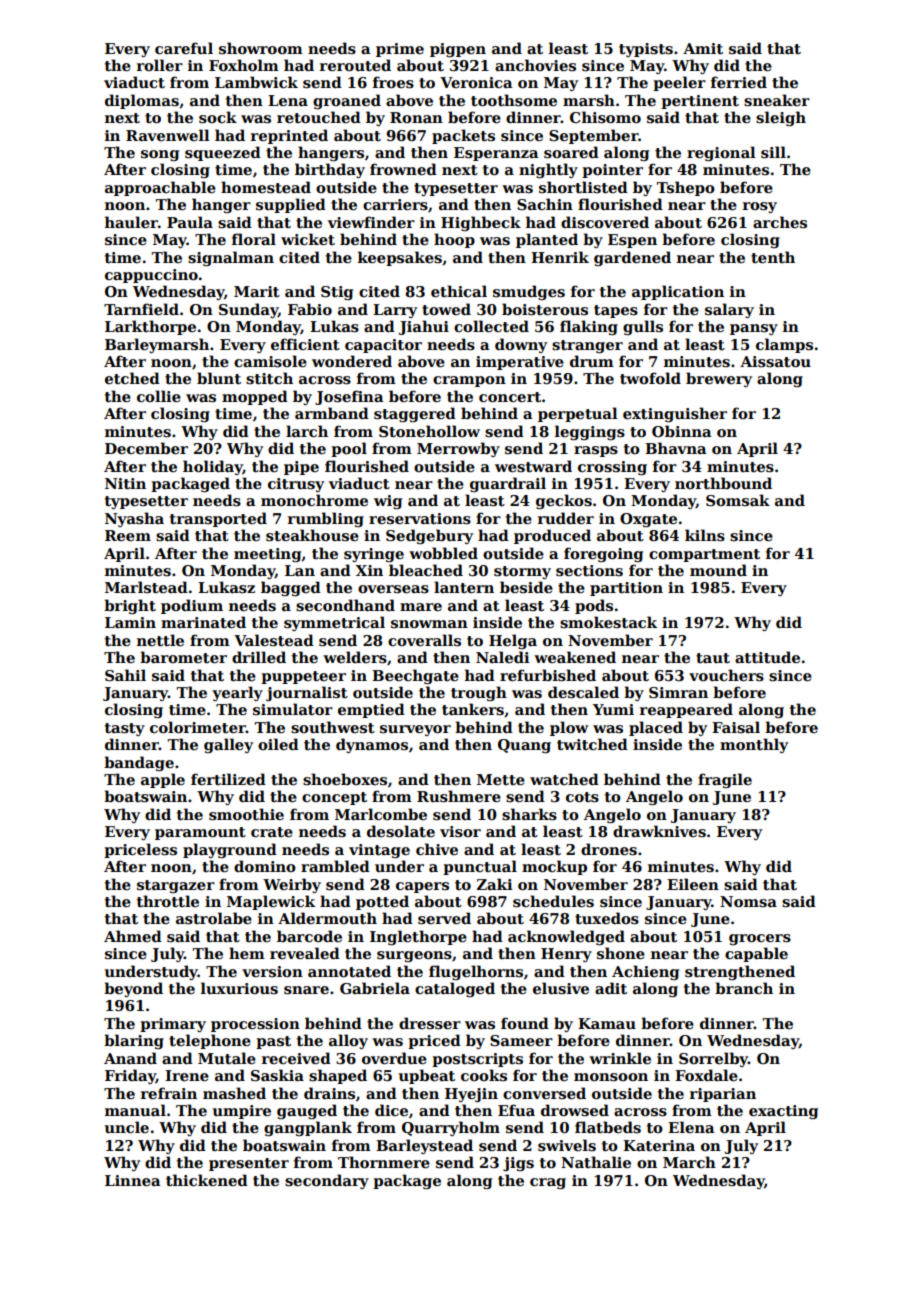 This image has height=1308, width=924. Describe the element at coordinates (713, 658) in the image. I see `taut` at that location.
